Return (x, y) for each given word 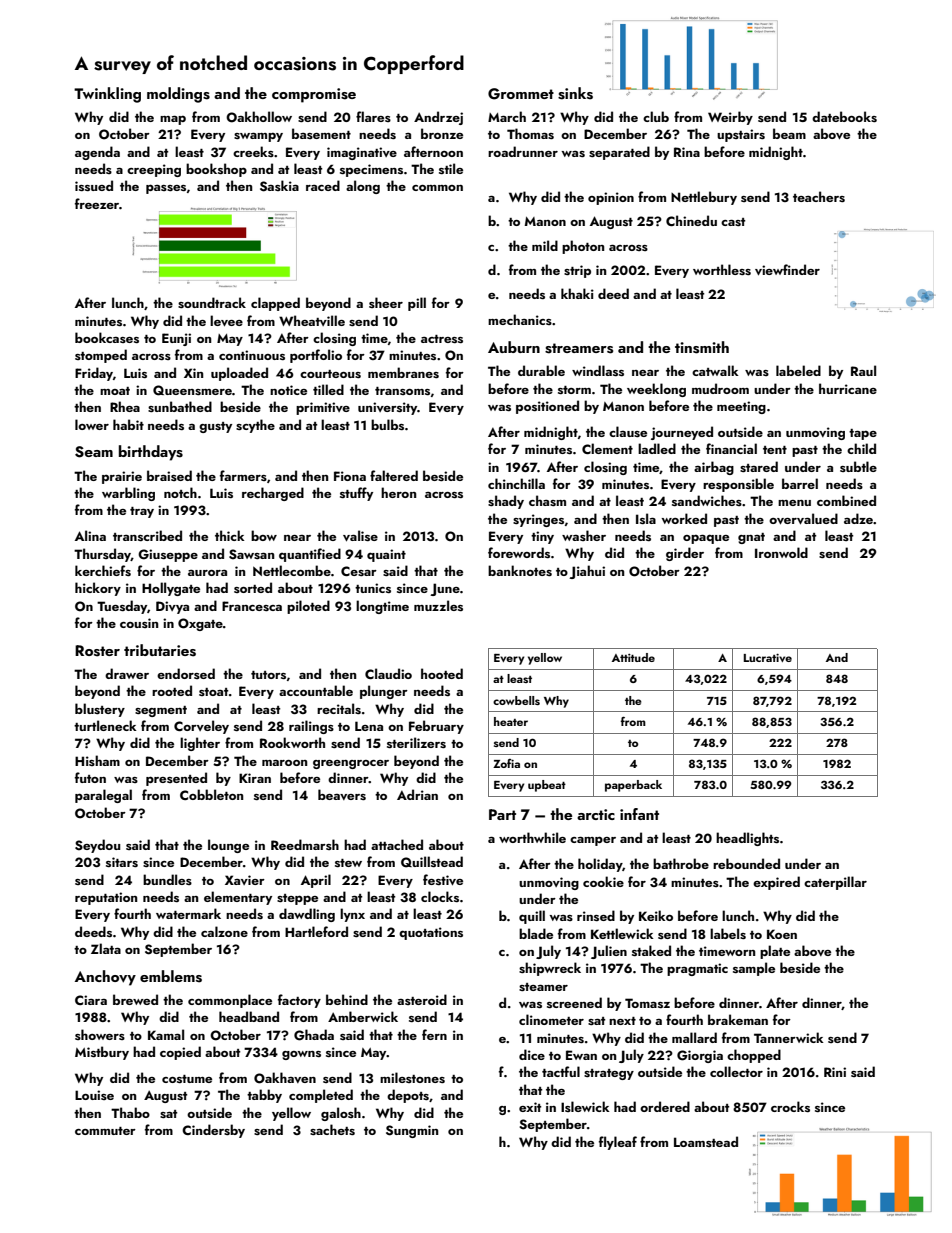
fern (434, 1034)
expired (776, 883)
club (656, 116)
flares (373, 116)
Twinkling (107, 95)
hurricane (848, 388)
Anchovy (105, 978)
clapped (275, 304)
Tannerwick (789, 1037)
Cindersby (213, 1131)
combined (846, 500)
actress (442, 339)
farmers (243, 475)
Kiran (255, 778)
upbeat (547, 786)
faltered (394, 475)
